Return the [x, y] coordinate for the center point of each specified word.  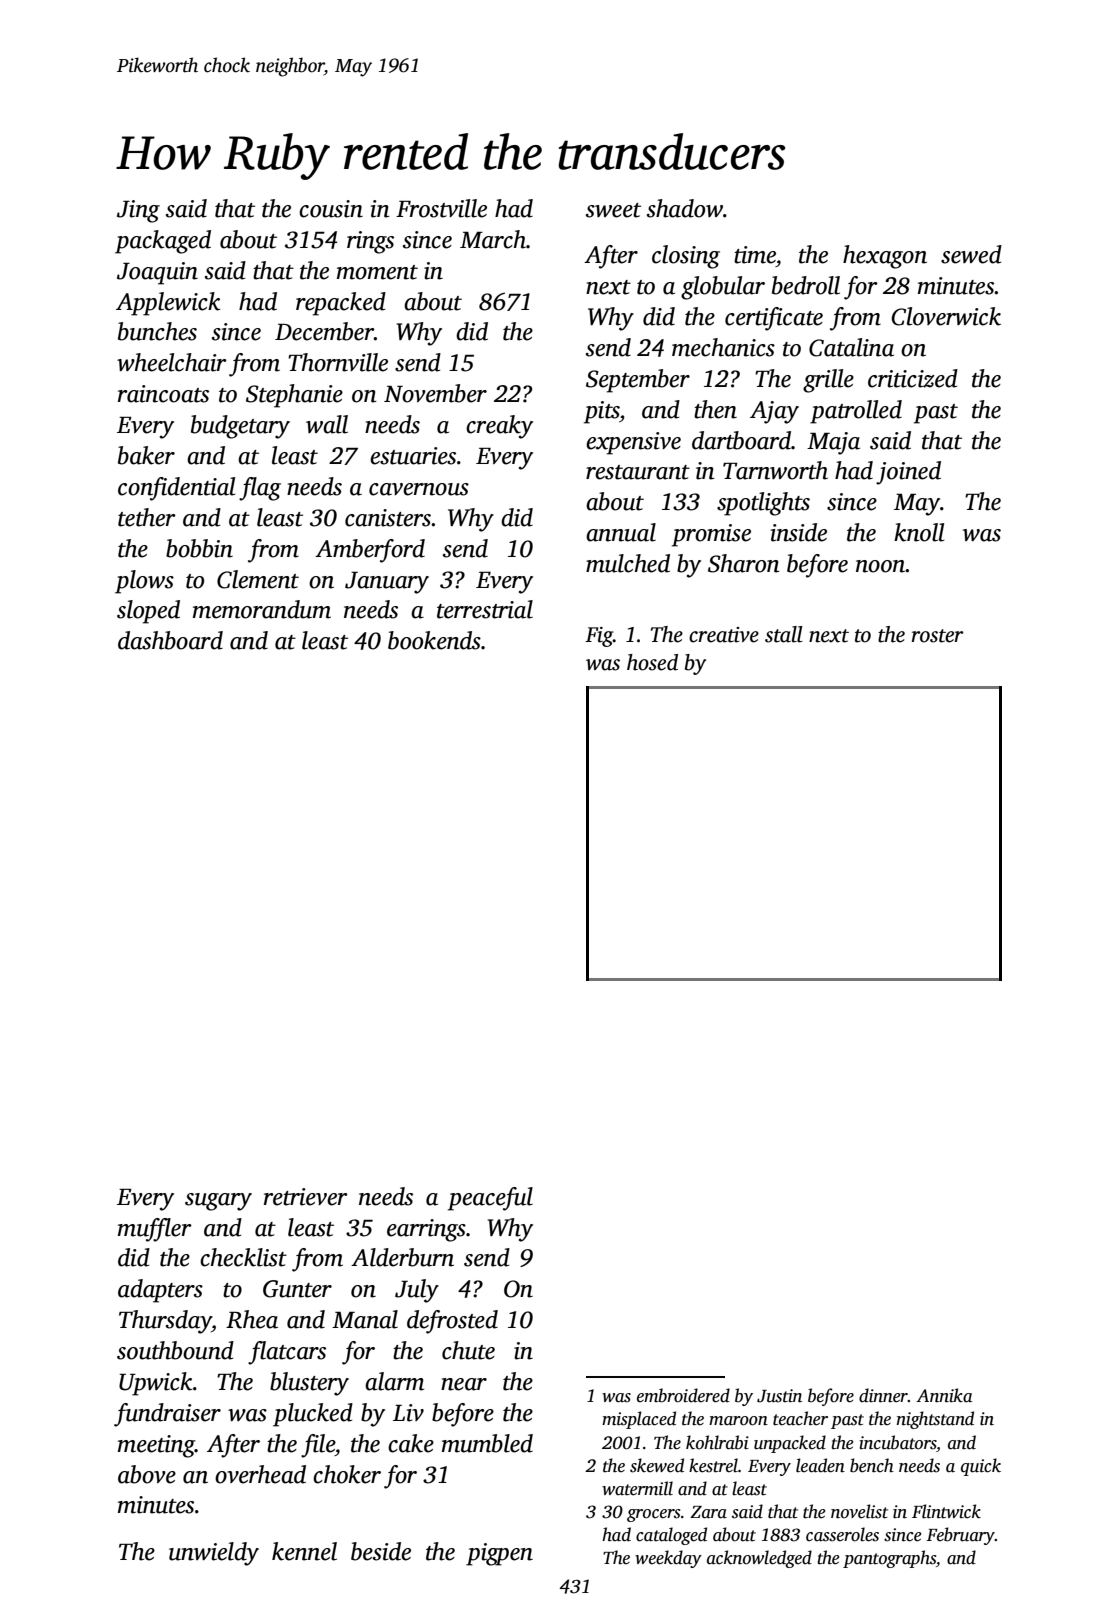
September [638, 381]
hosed [652, 662]
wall [327, 424]
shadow [685, 208]
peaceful [490, 1199]
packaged [163, 242]
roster [937, 636]
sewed [971, 254]
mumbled [487, 1443]
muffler [155, 1230]
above [147, 1474]
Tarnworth [775, 470]
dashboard [170, 640]
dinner [883, 1395]
